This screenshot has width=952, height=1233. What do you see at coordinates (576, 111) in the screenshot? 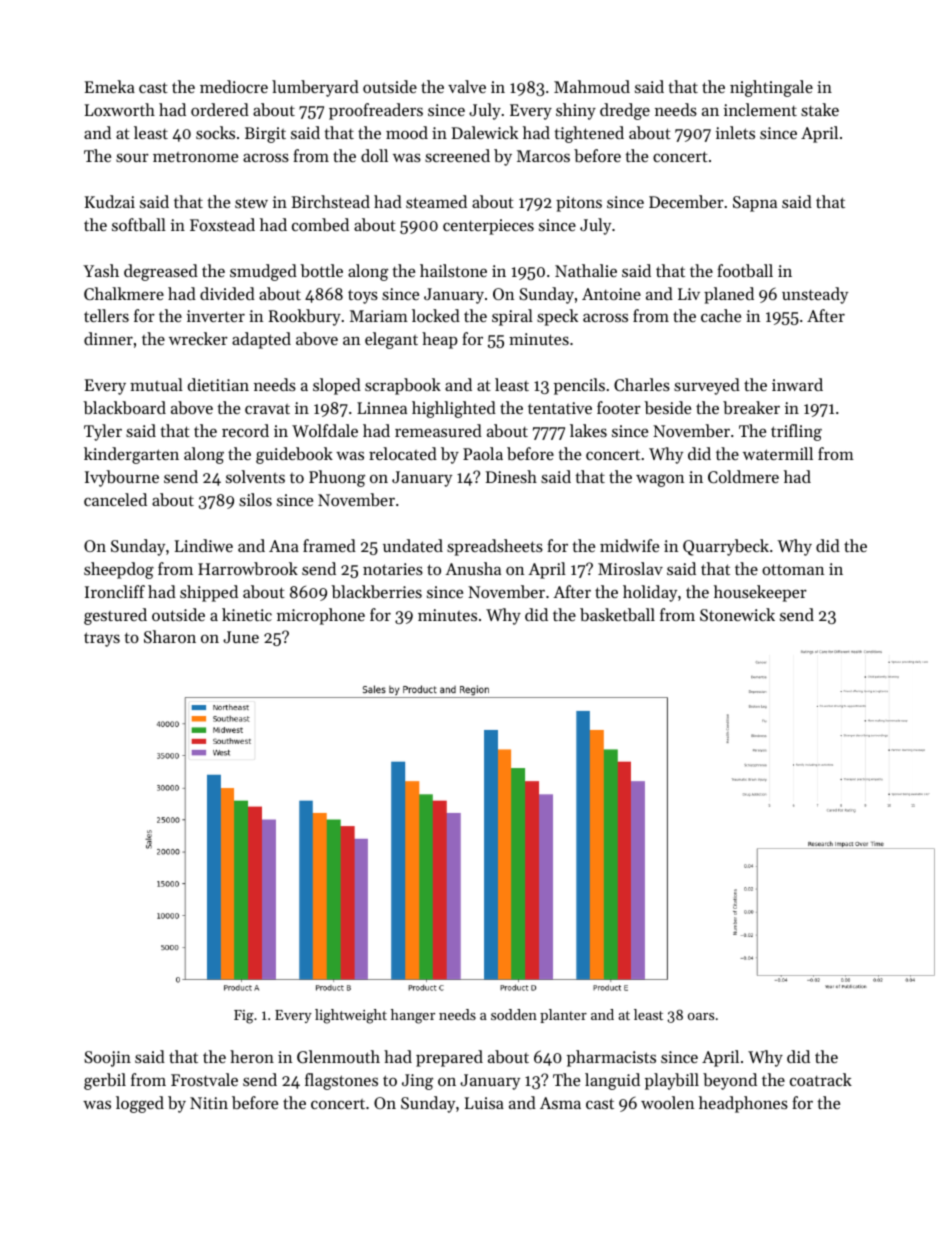
I see `shiny` at bounding box center [576, 111].
